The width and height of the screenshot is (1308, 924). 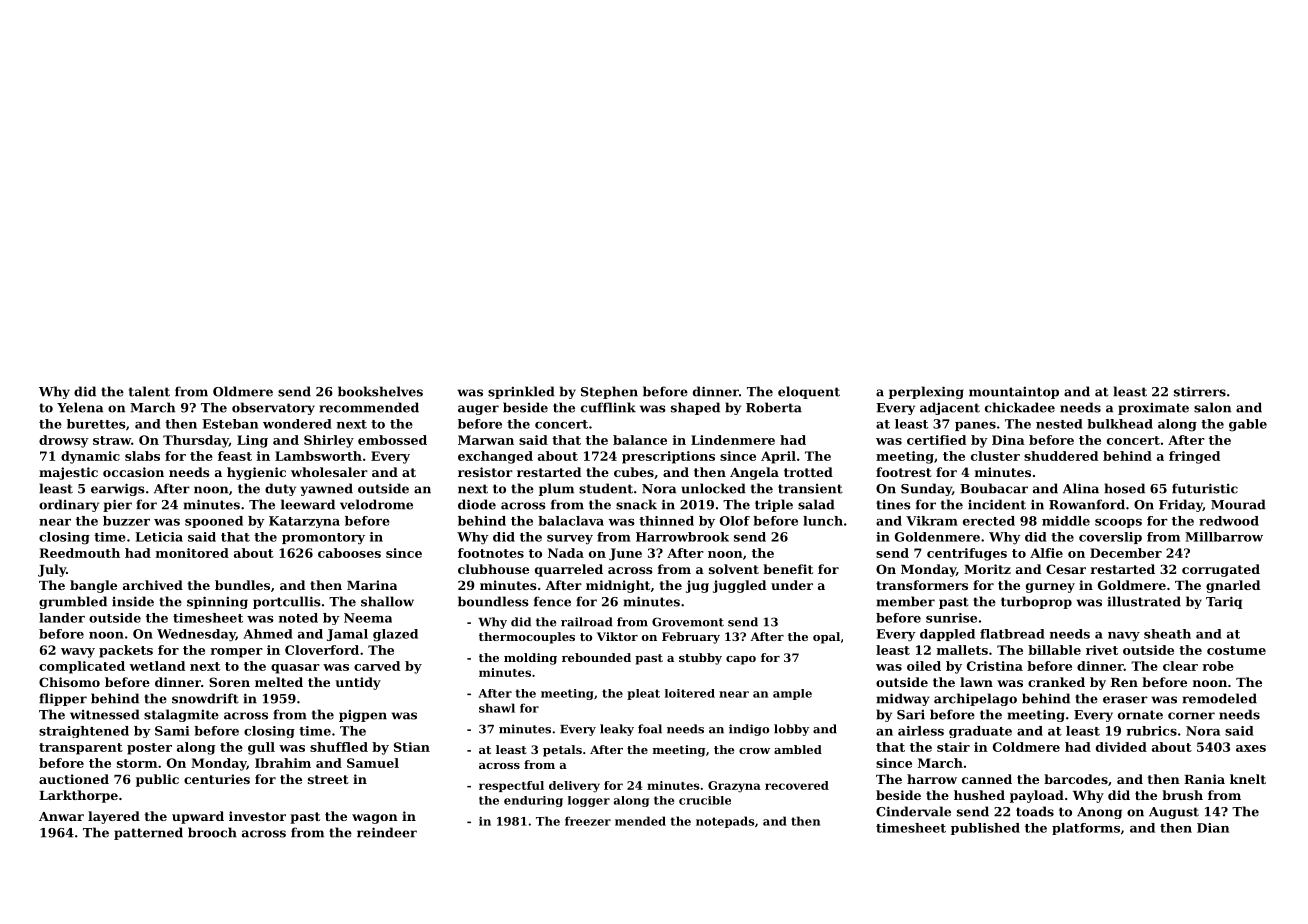 I want to click on July, so click(x=52, y=570).
